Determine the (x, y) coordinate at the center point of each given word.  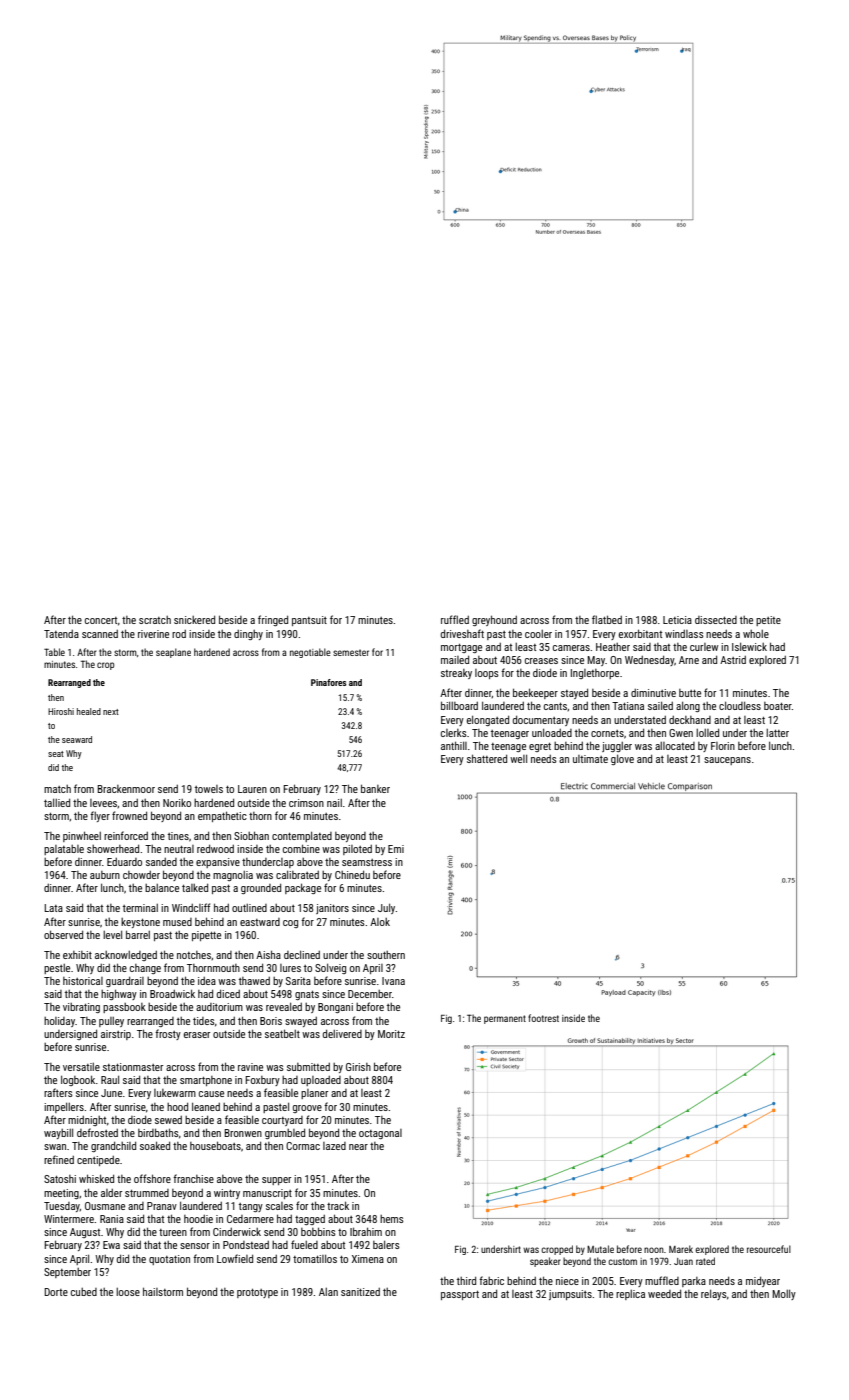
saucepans (727, 761)
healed (89, 711)
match (57, 789)
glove (622, 759)
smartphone (206, 1081)
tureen (173, 1232)
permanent (505, 1019)
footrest (543, 1018)
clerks (454, 733)
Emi (396, 849)
